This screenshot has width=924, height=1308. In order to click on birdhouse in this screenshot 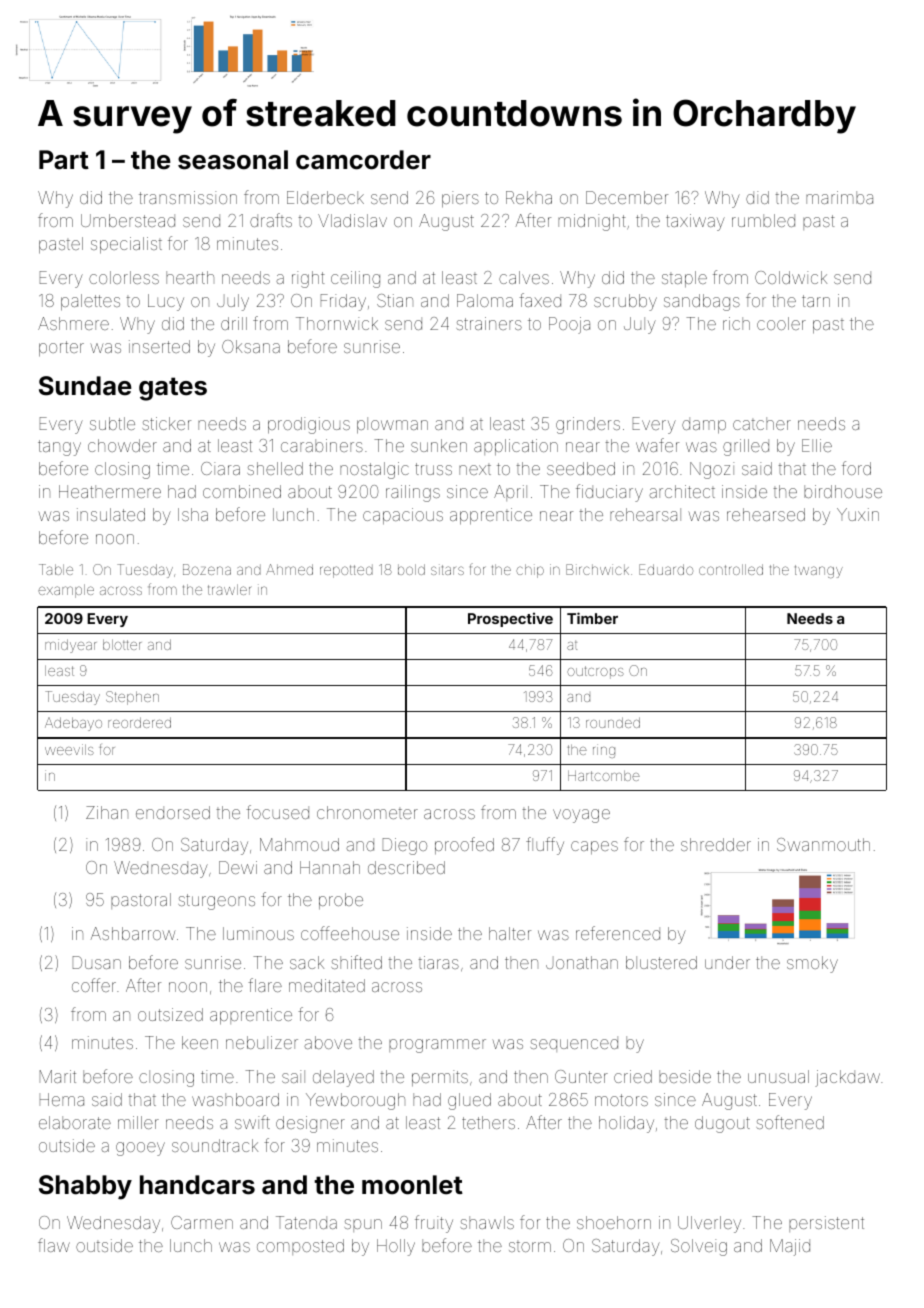, I will do `click(843, 491)`.
